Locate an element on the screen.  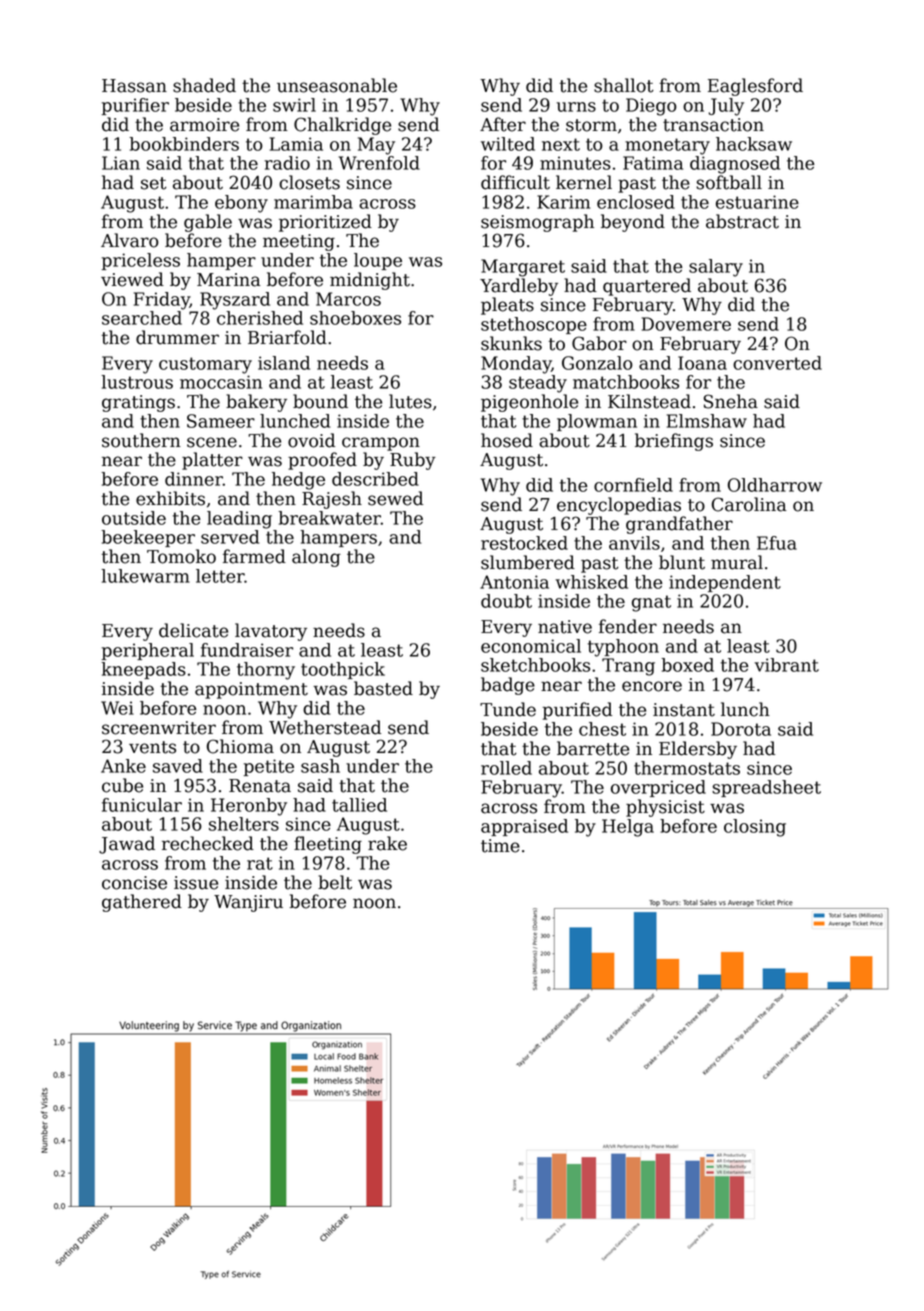
belt is located at coordinates (335, 882).
